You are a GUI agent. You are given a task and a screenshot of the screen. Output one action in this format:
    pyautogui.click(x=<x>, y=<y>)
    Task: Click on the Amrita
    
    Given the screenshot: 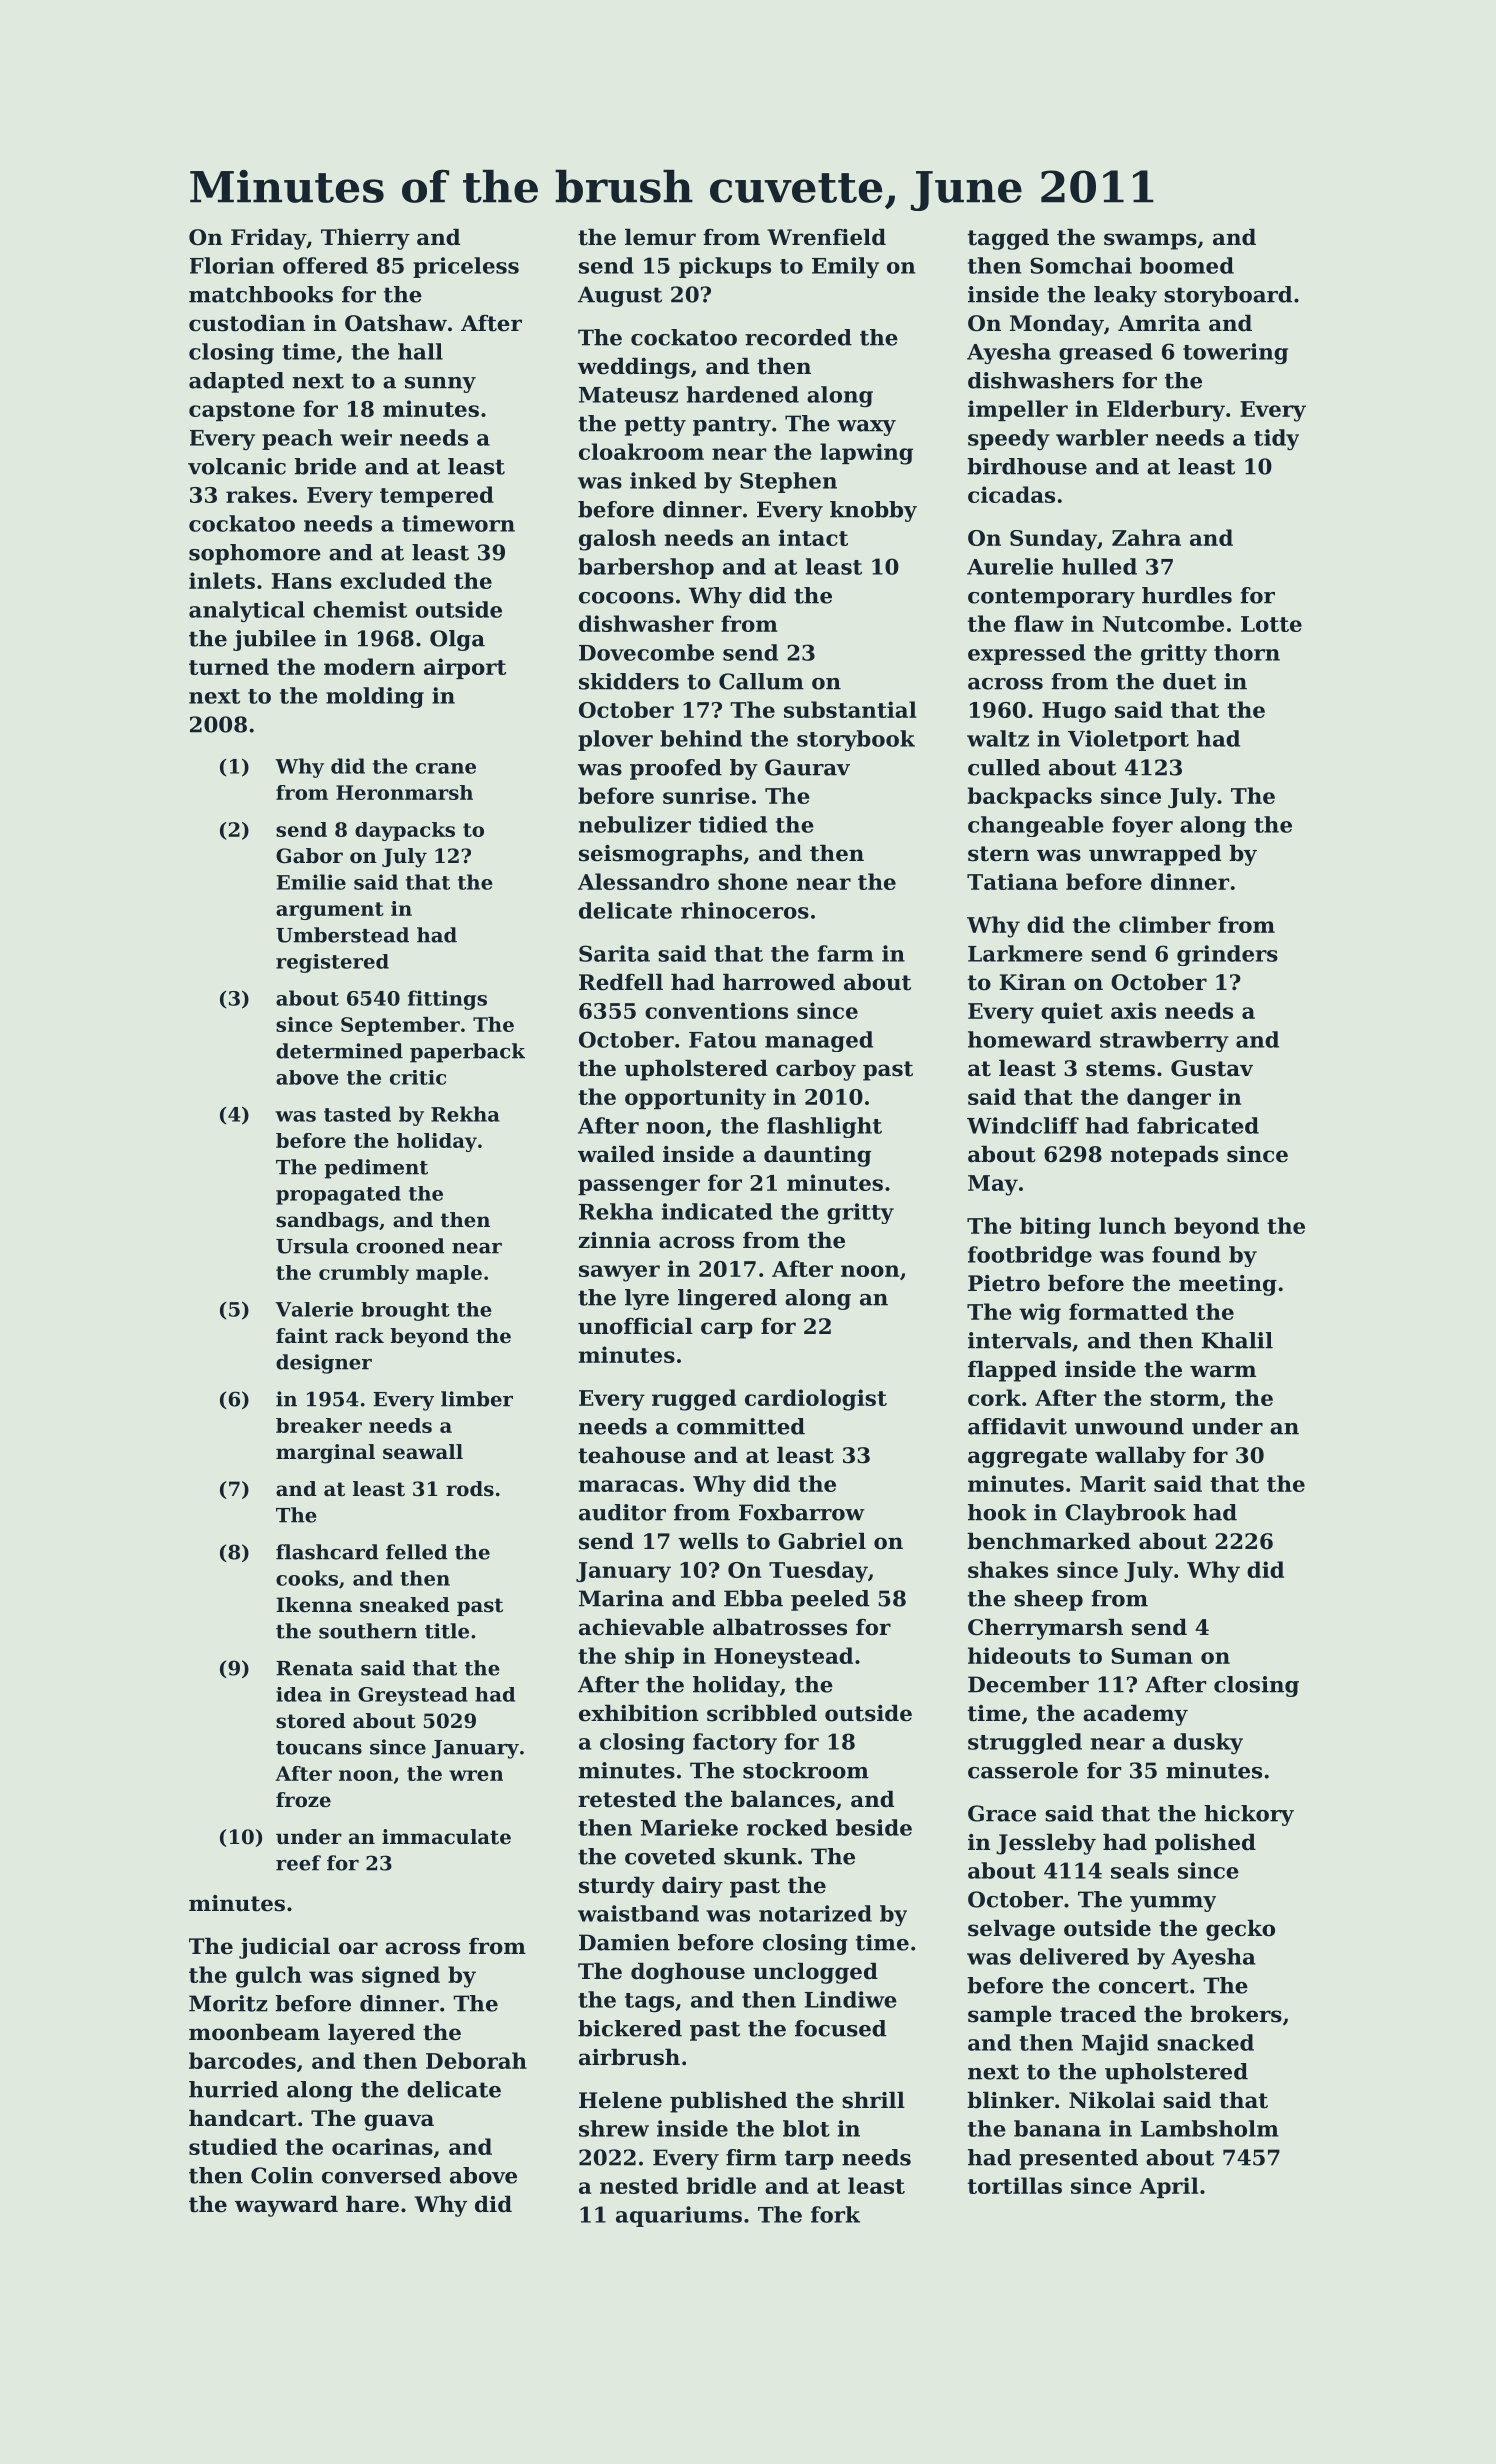 What is the action you would take?
    pyautogui.click(x=1159, y=323)
